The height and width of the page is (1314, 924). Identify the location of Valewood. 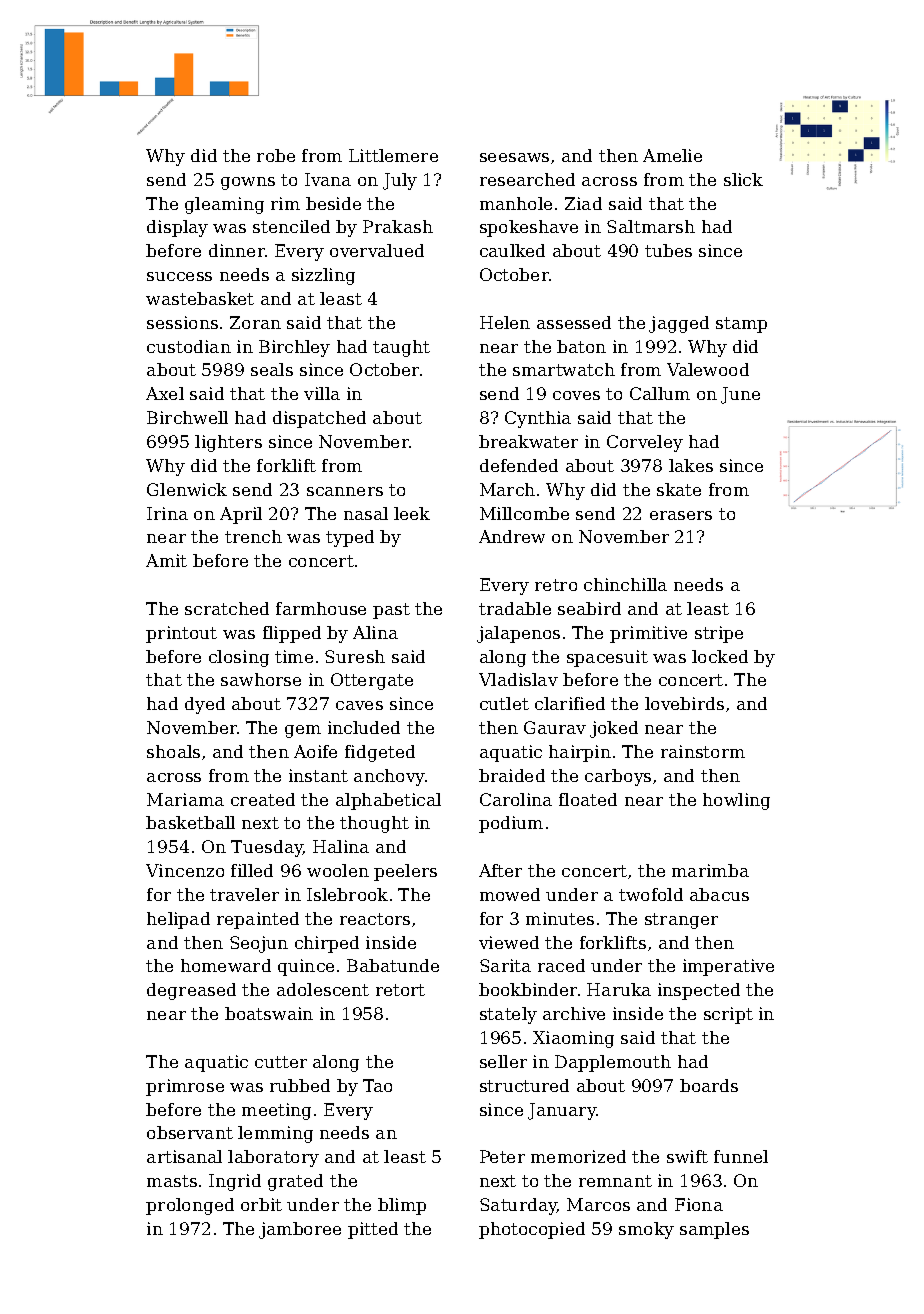
(708, 369).
